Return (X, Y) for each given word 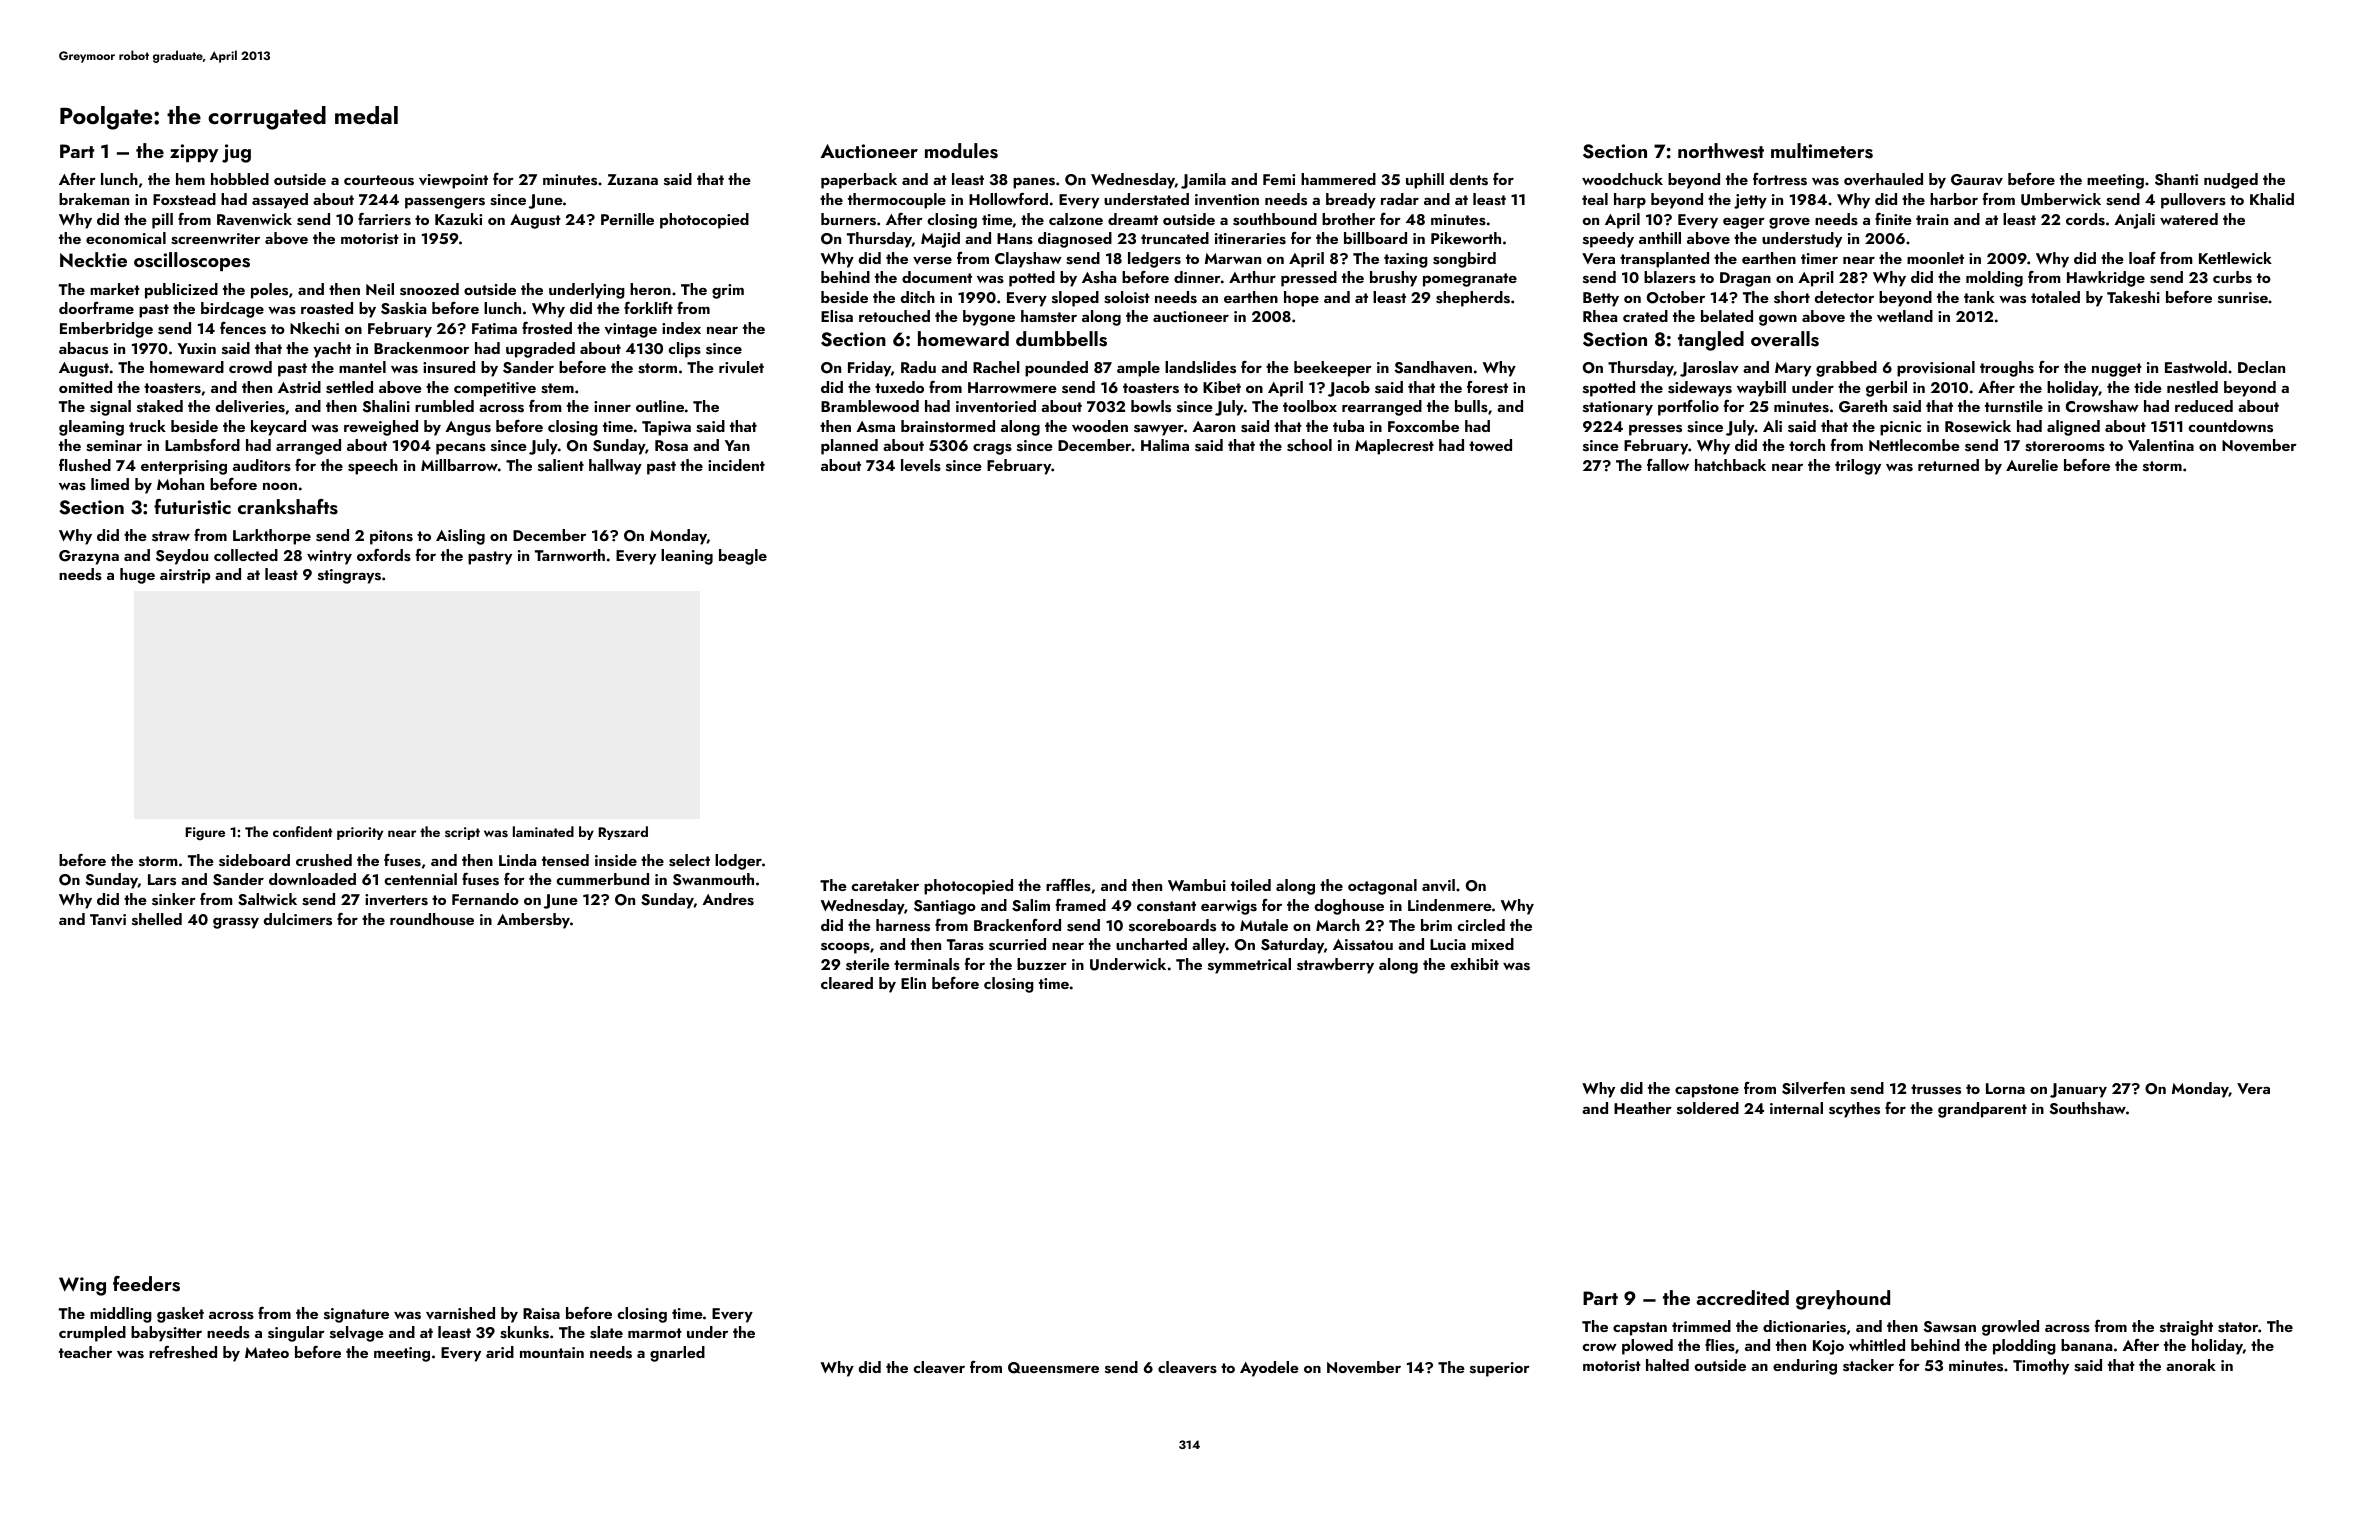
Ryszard (623, 833)
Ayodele (1269, 1369)
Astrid (299, 387)
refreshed (183, 1352)
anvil (1438, 885)
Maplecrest (1394, 447)
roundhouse (432, 919)
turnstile (2014, 406)
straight (2186, 1328)
